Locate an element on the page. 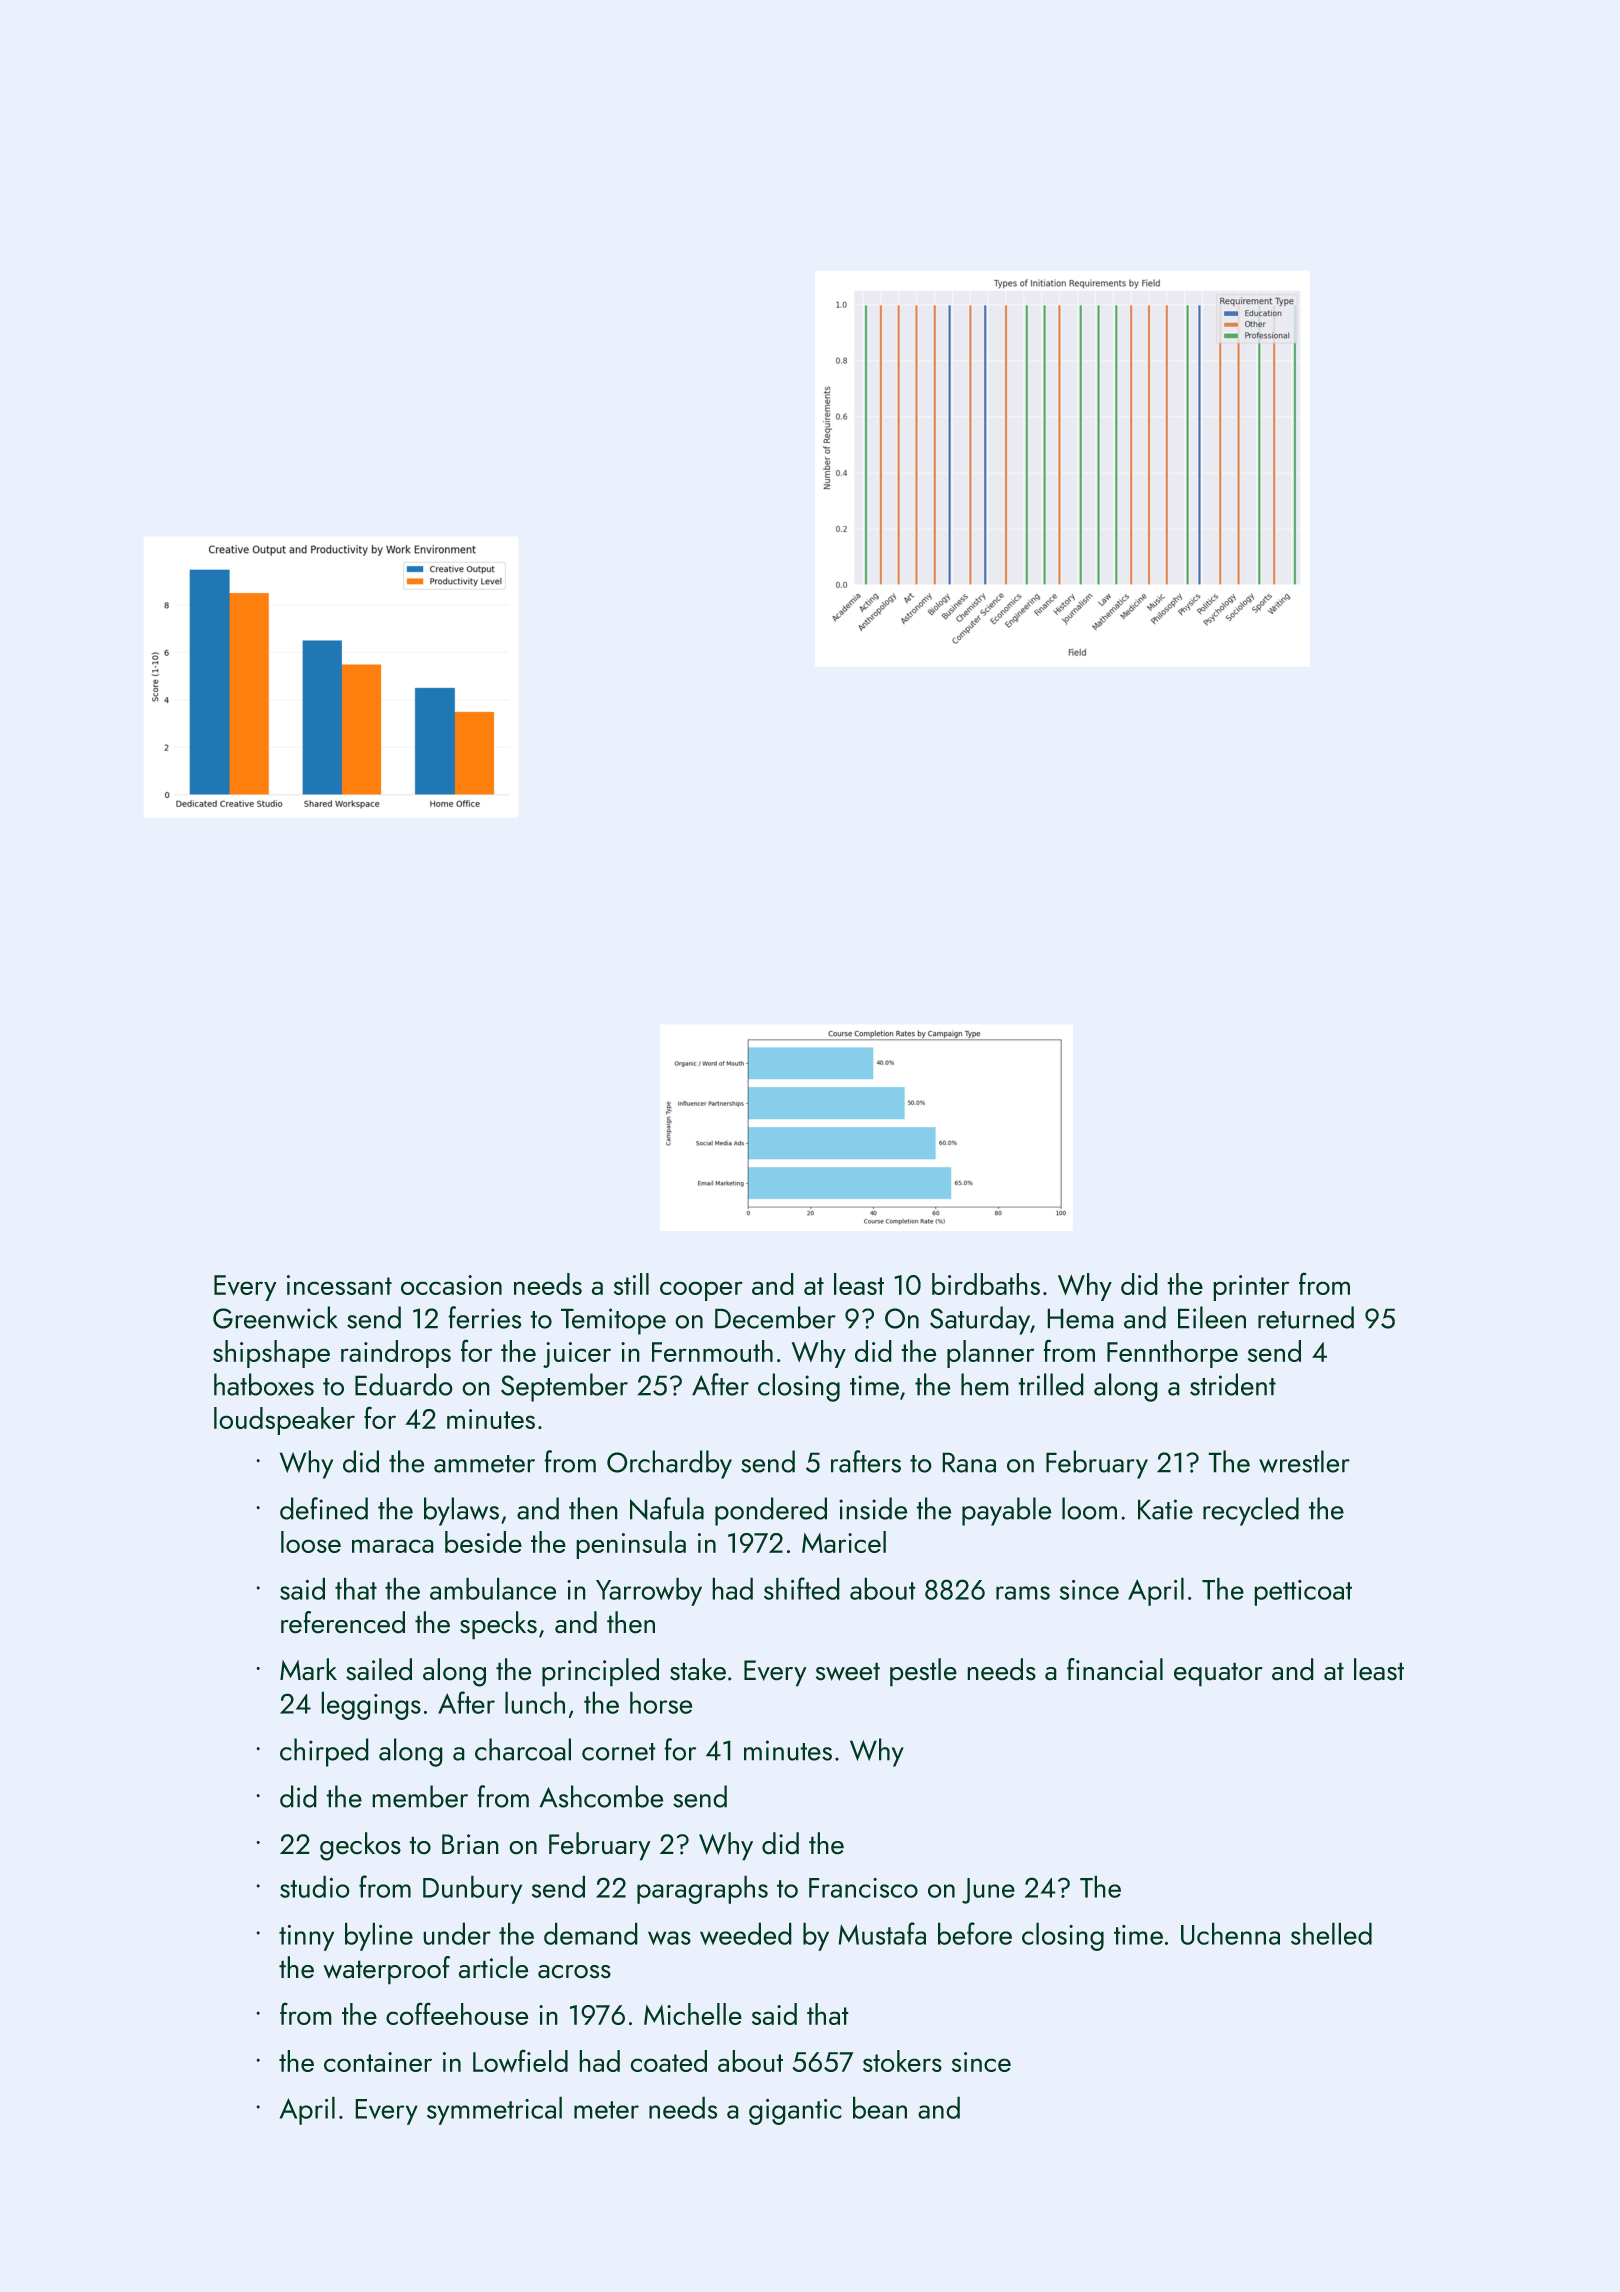  Michelle is located at coordinates (693, 2014).
